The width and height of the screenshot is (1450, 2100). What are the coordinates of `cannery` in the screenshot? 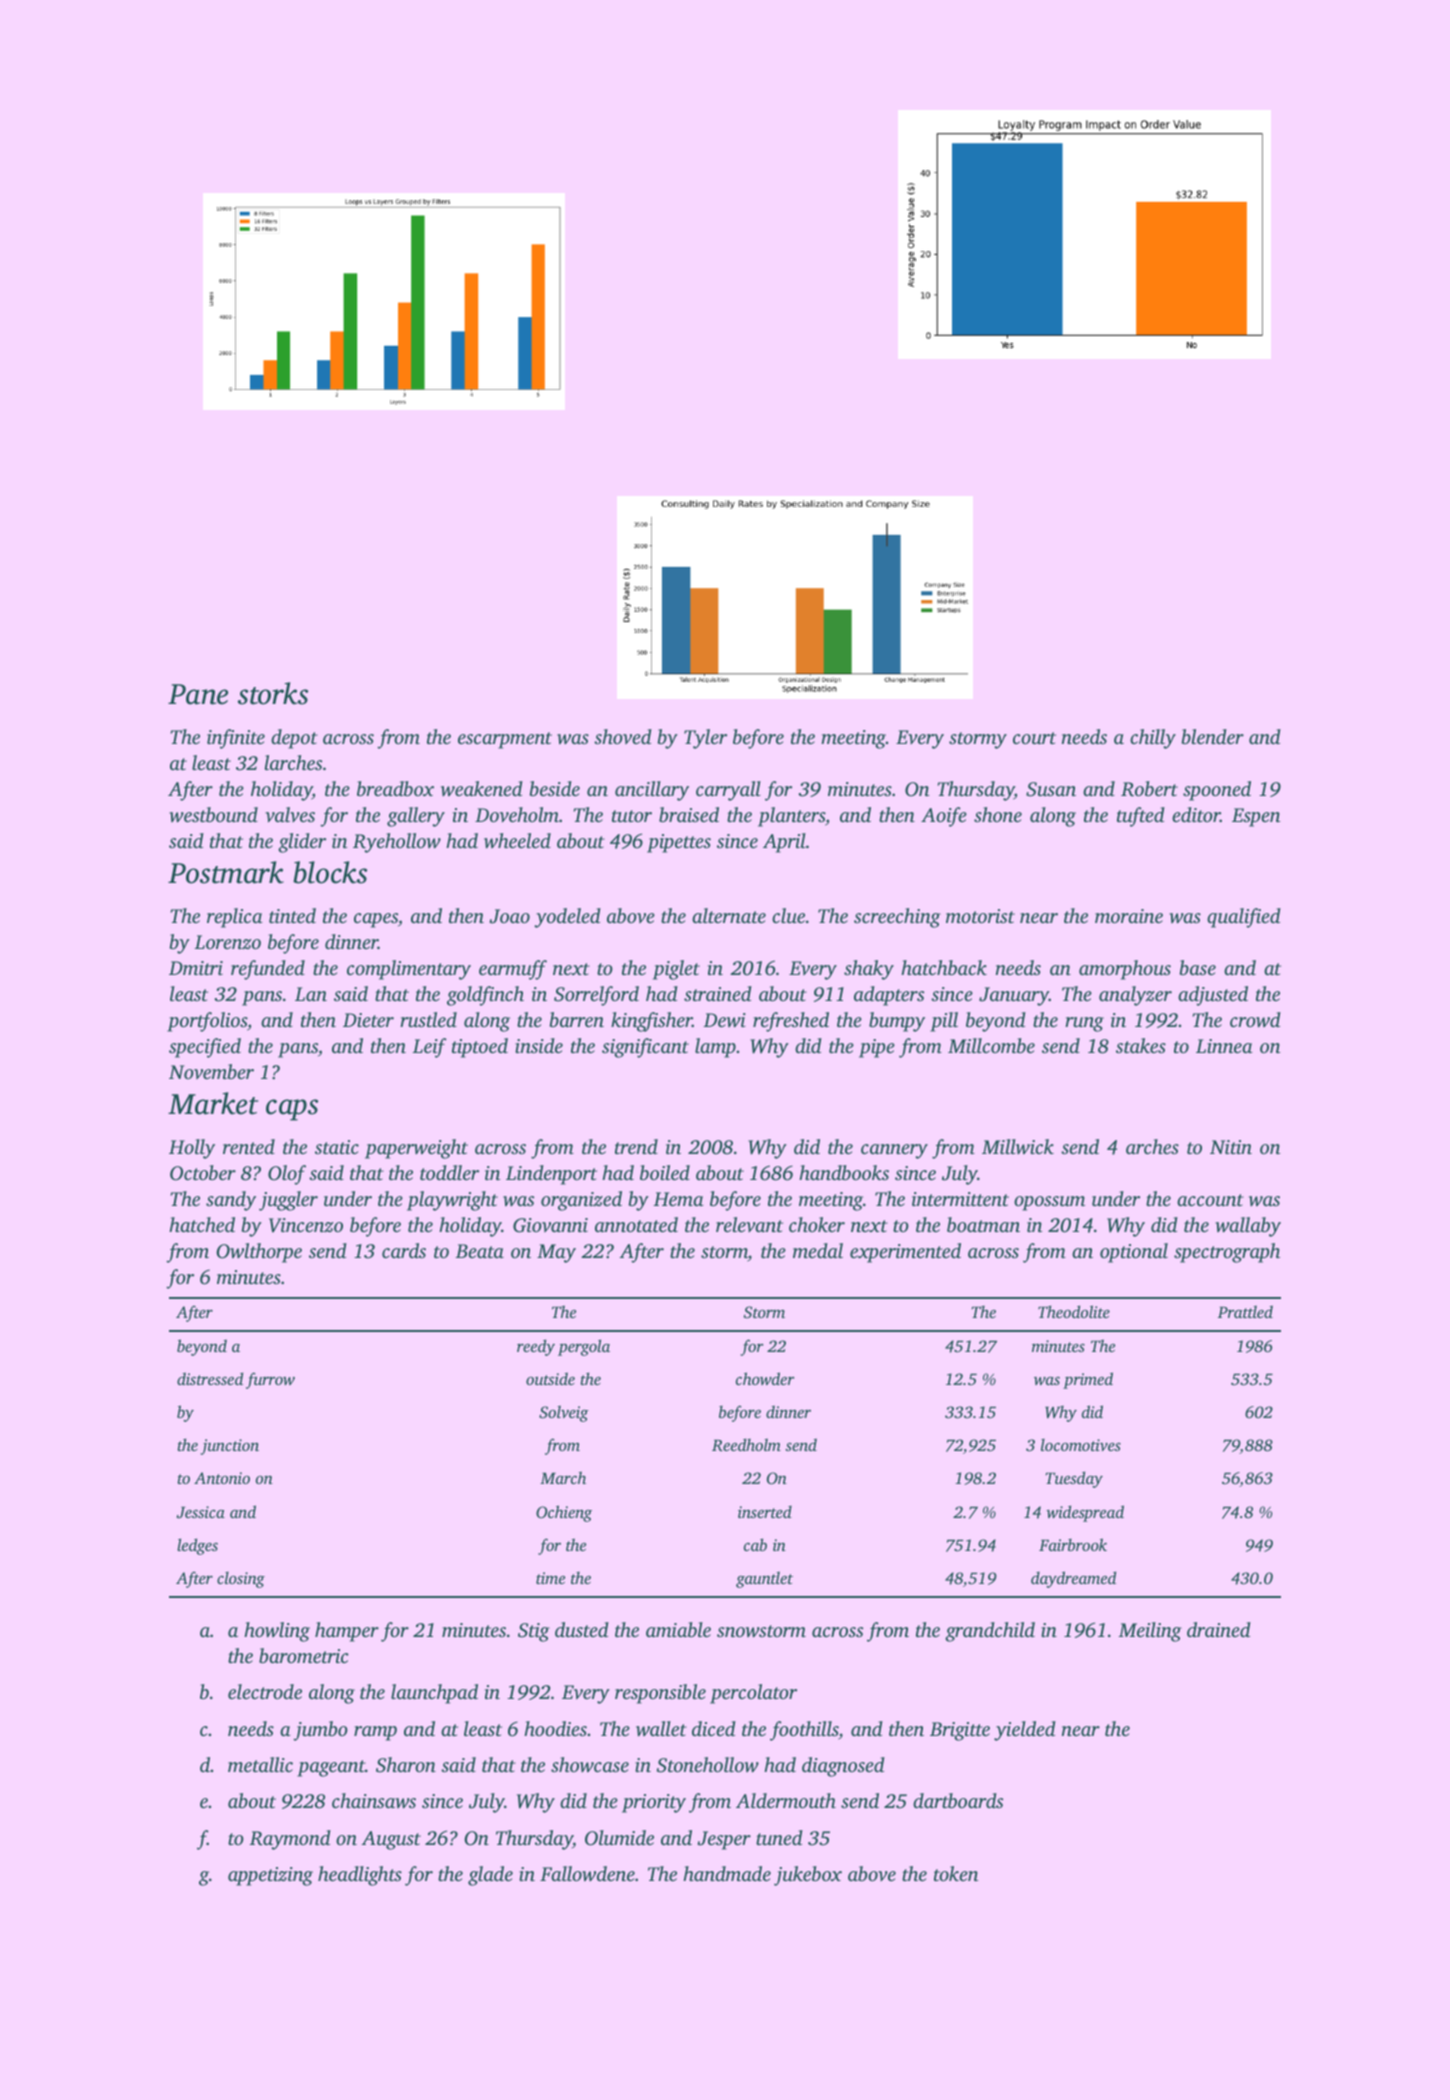 It's located at (894, 1151).
